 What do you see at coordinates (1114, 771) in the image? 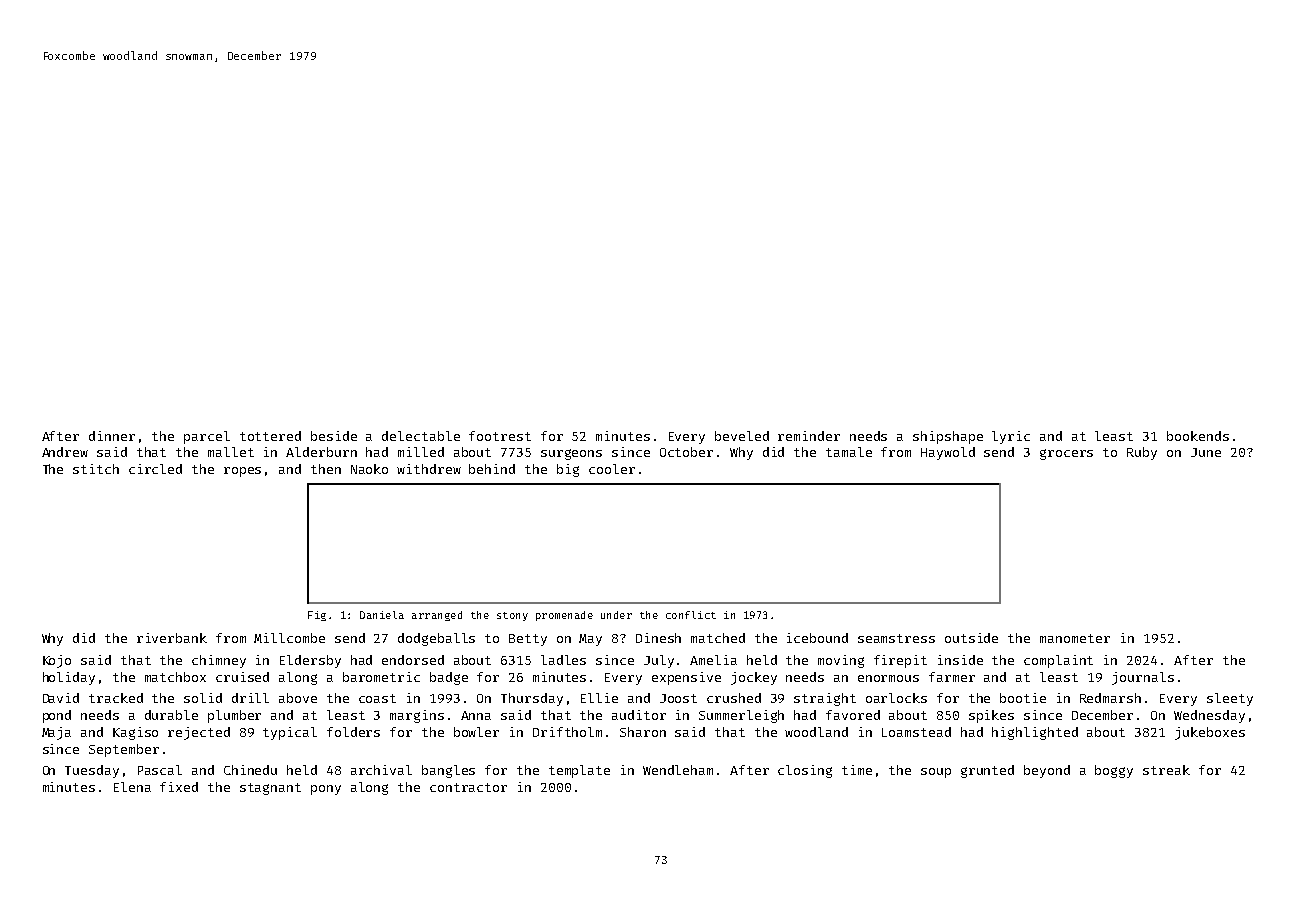
I see `boggy` at bounding box center [1114, 771].
